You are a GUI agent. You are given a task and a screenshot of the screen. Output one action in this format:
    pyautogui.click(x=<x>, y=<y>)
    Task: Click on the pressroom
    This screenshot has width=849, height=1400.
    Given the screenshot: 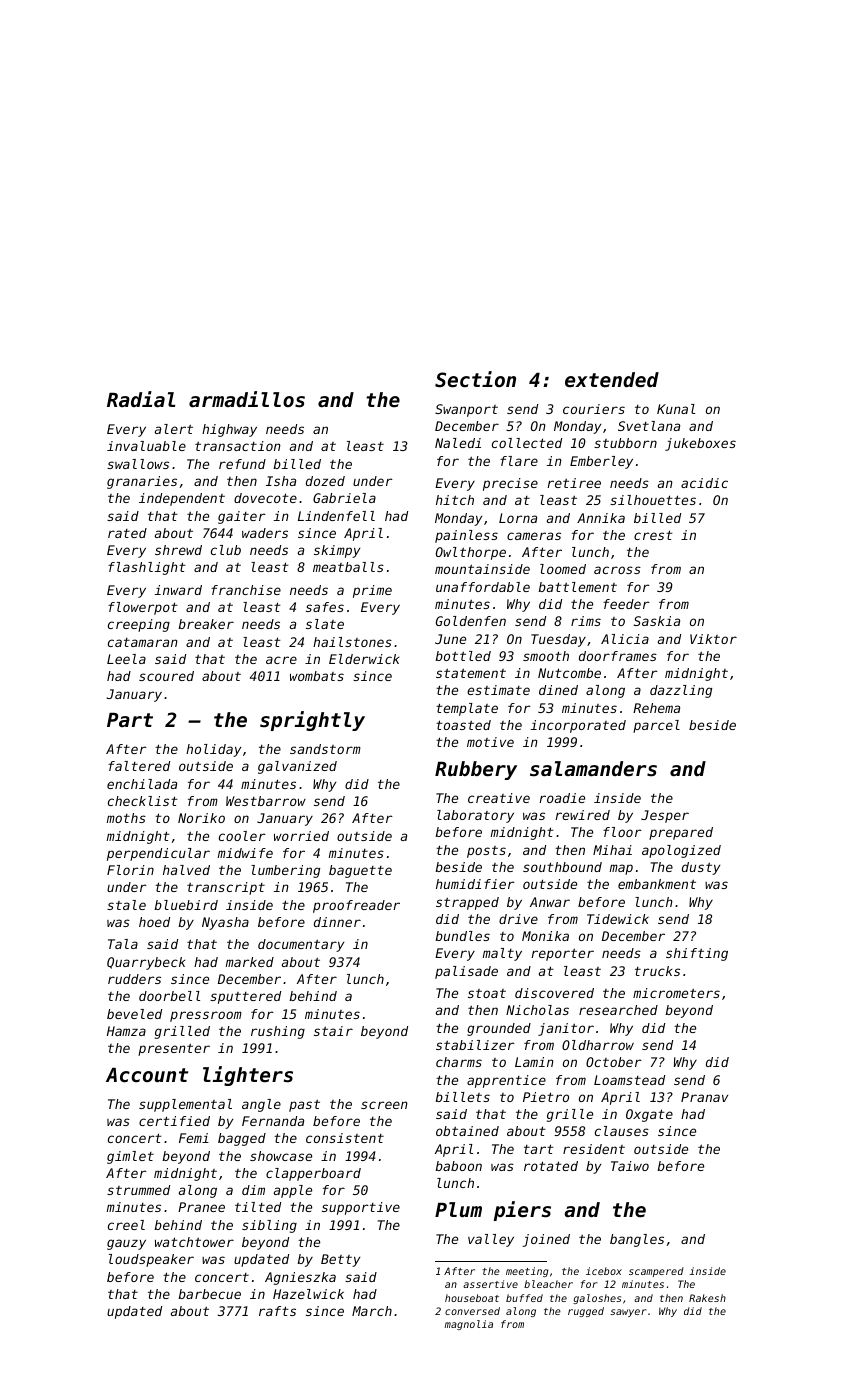 What is the action you would take?
    pyautogui.click(x=206, y=1016)
